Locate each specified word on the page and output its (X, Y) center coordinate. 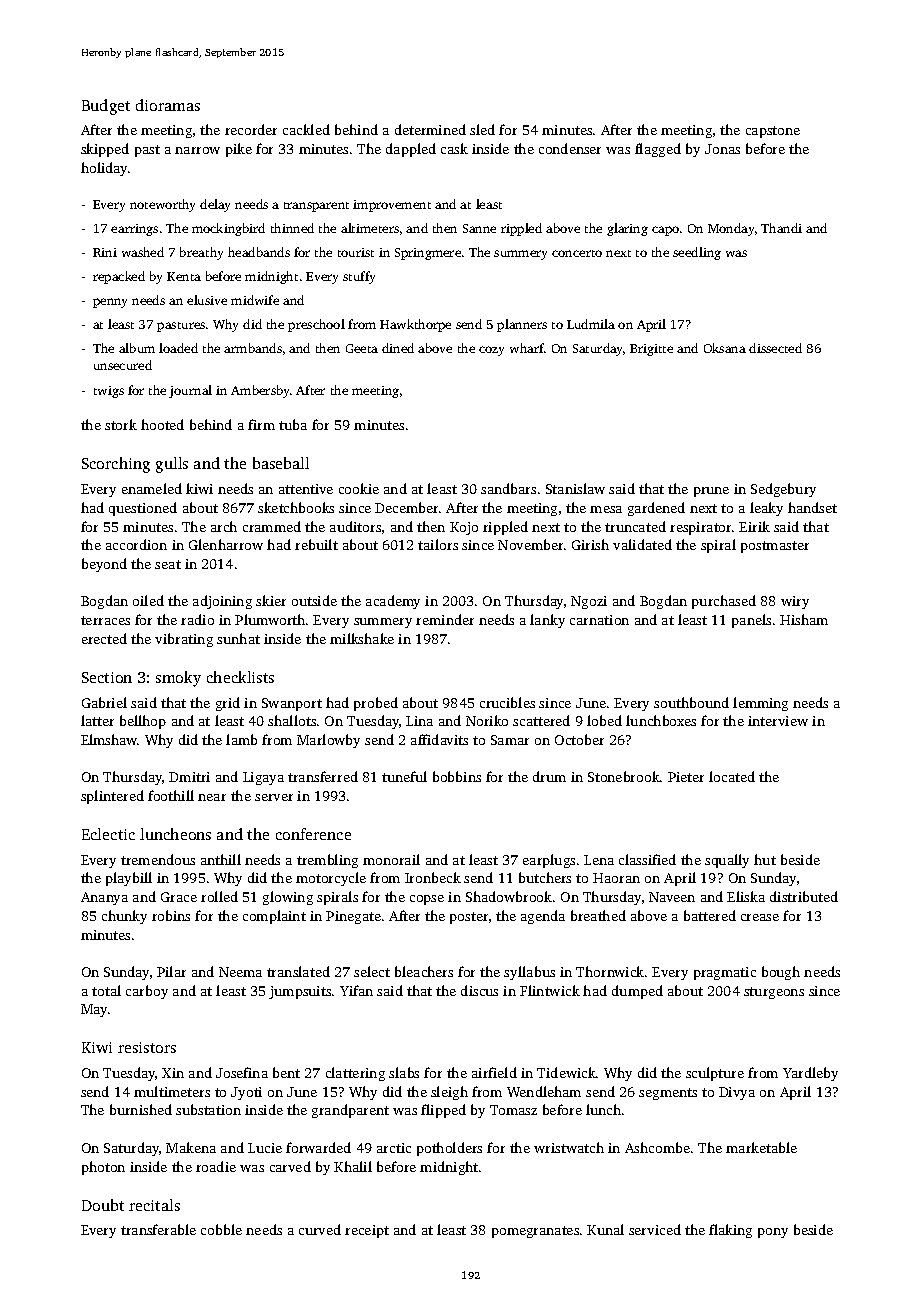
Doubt (103, 1205)
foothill (171, 795)
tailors (438, 544)
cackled (306, 129)
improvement (392, 206)
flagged (658, 150)
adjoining (222, 602)
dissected (775, 348)
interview (778, 721)
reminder (445, 619)
